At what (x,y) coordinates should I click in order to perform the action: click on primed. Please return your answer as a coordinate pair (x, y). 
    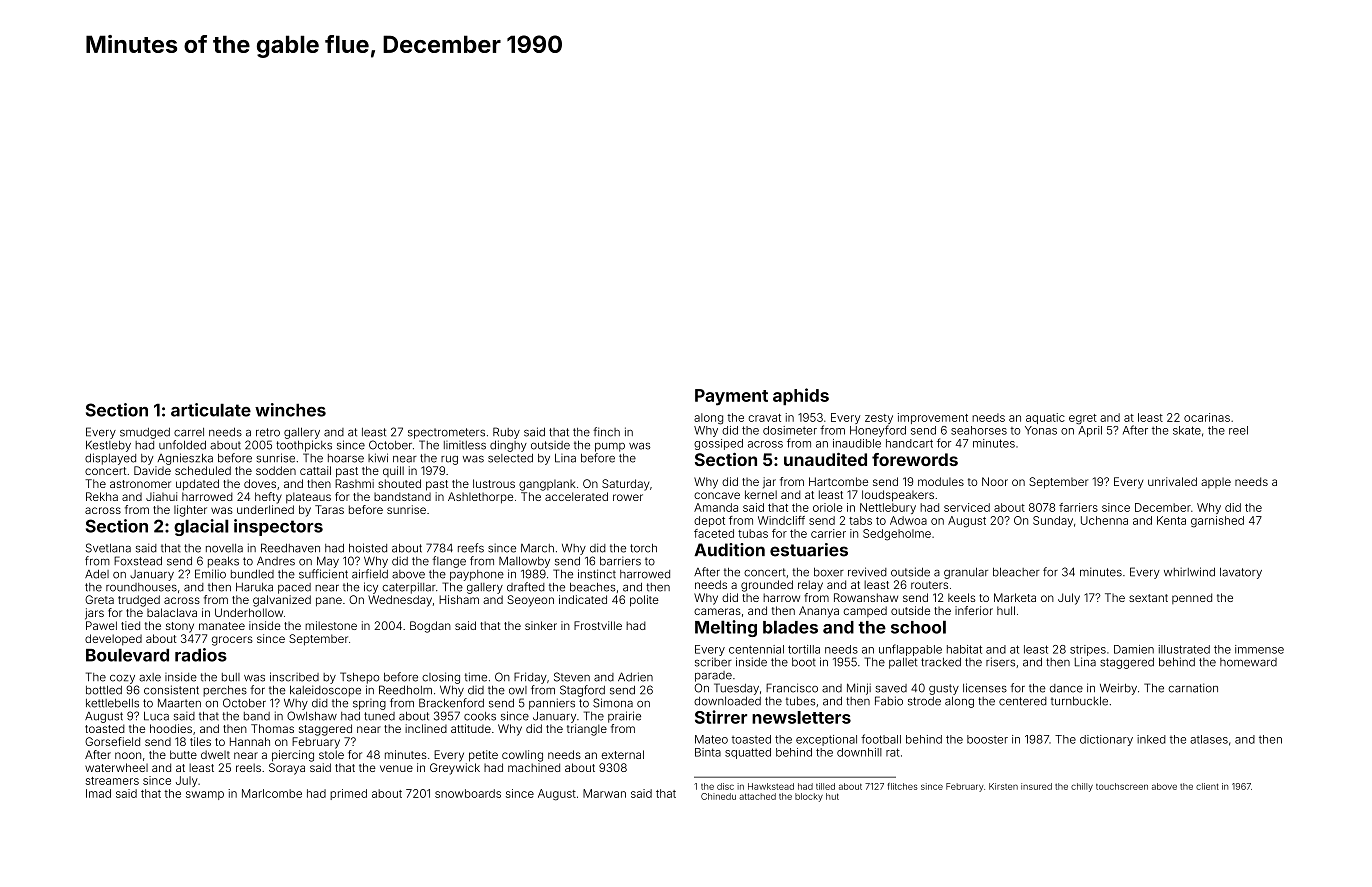
    Looking at the image, I should click on (348, 794).
